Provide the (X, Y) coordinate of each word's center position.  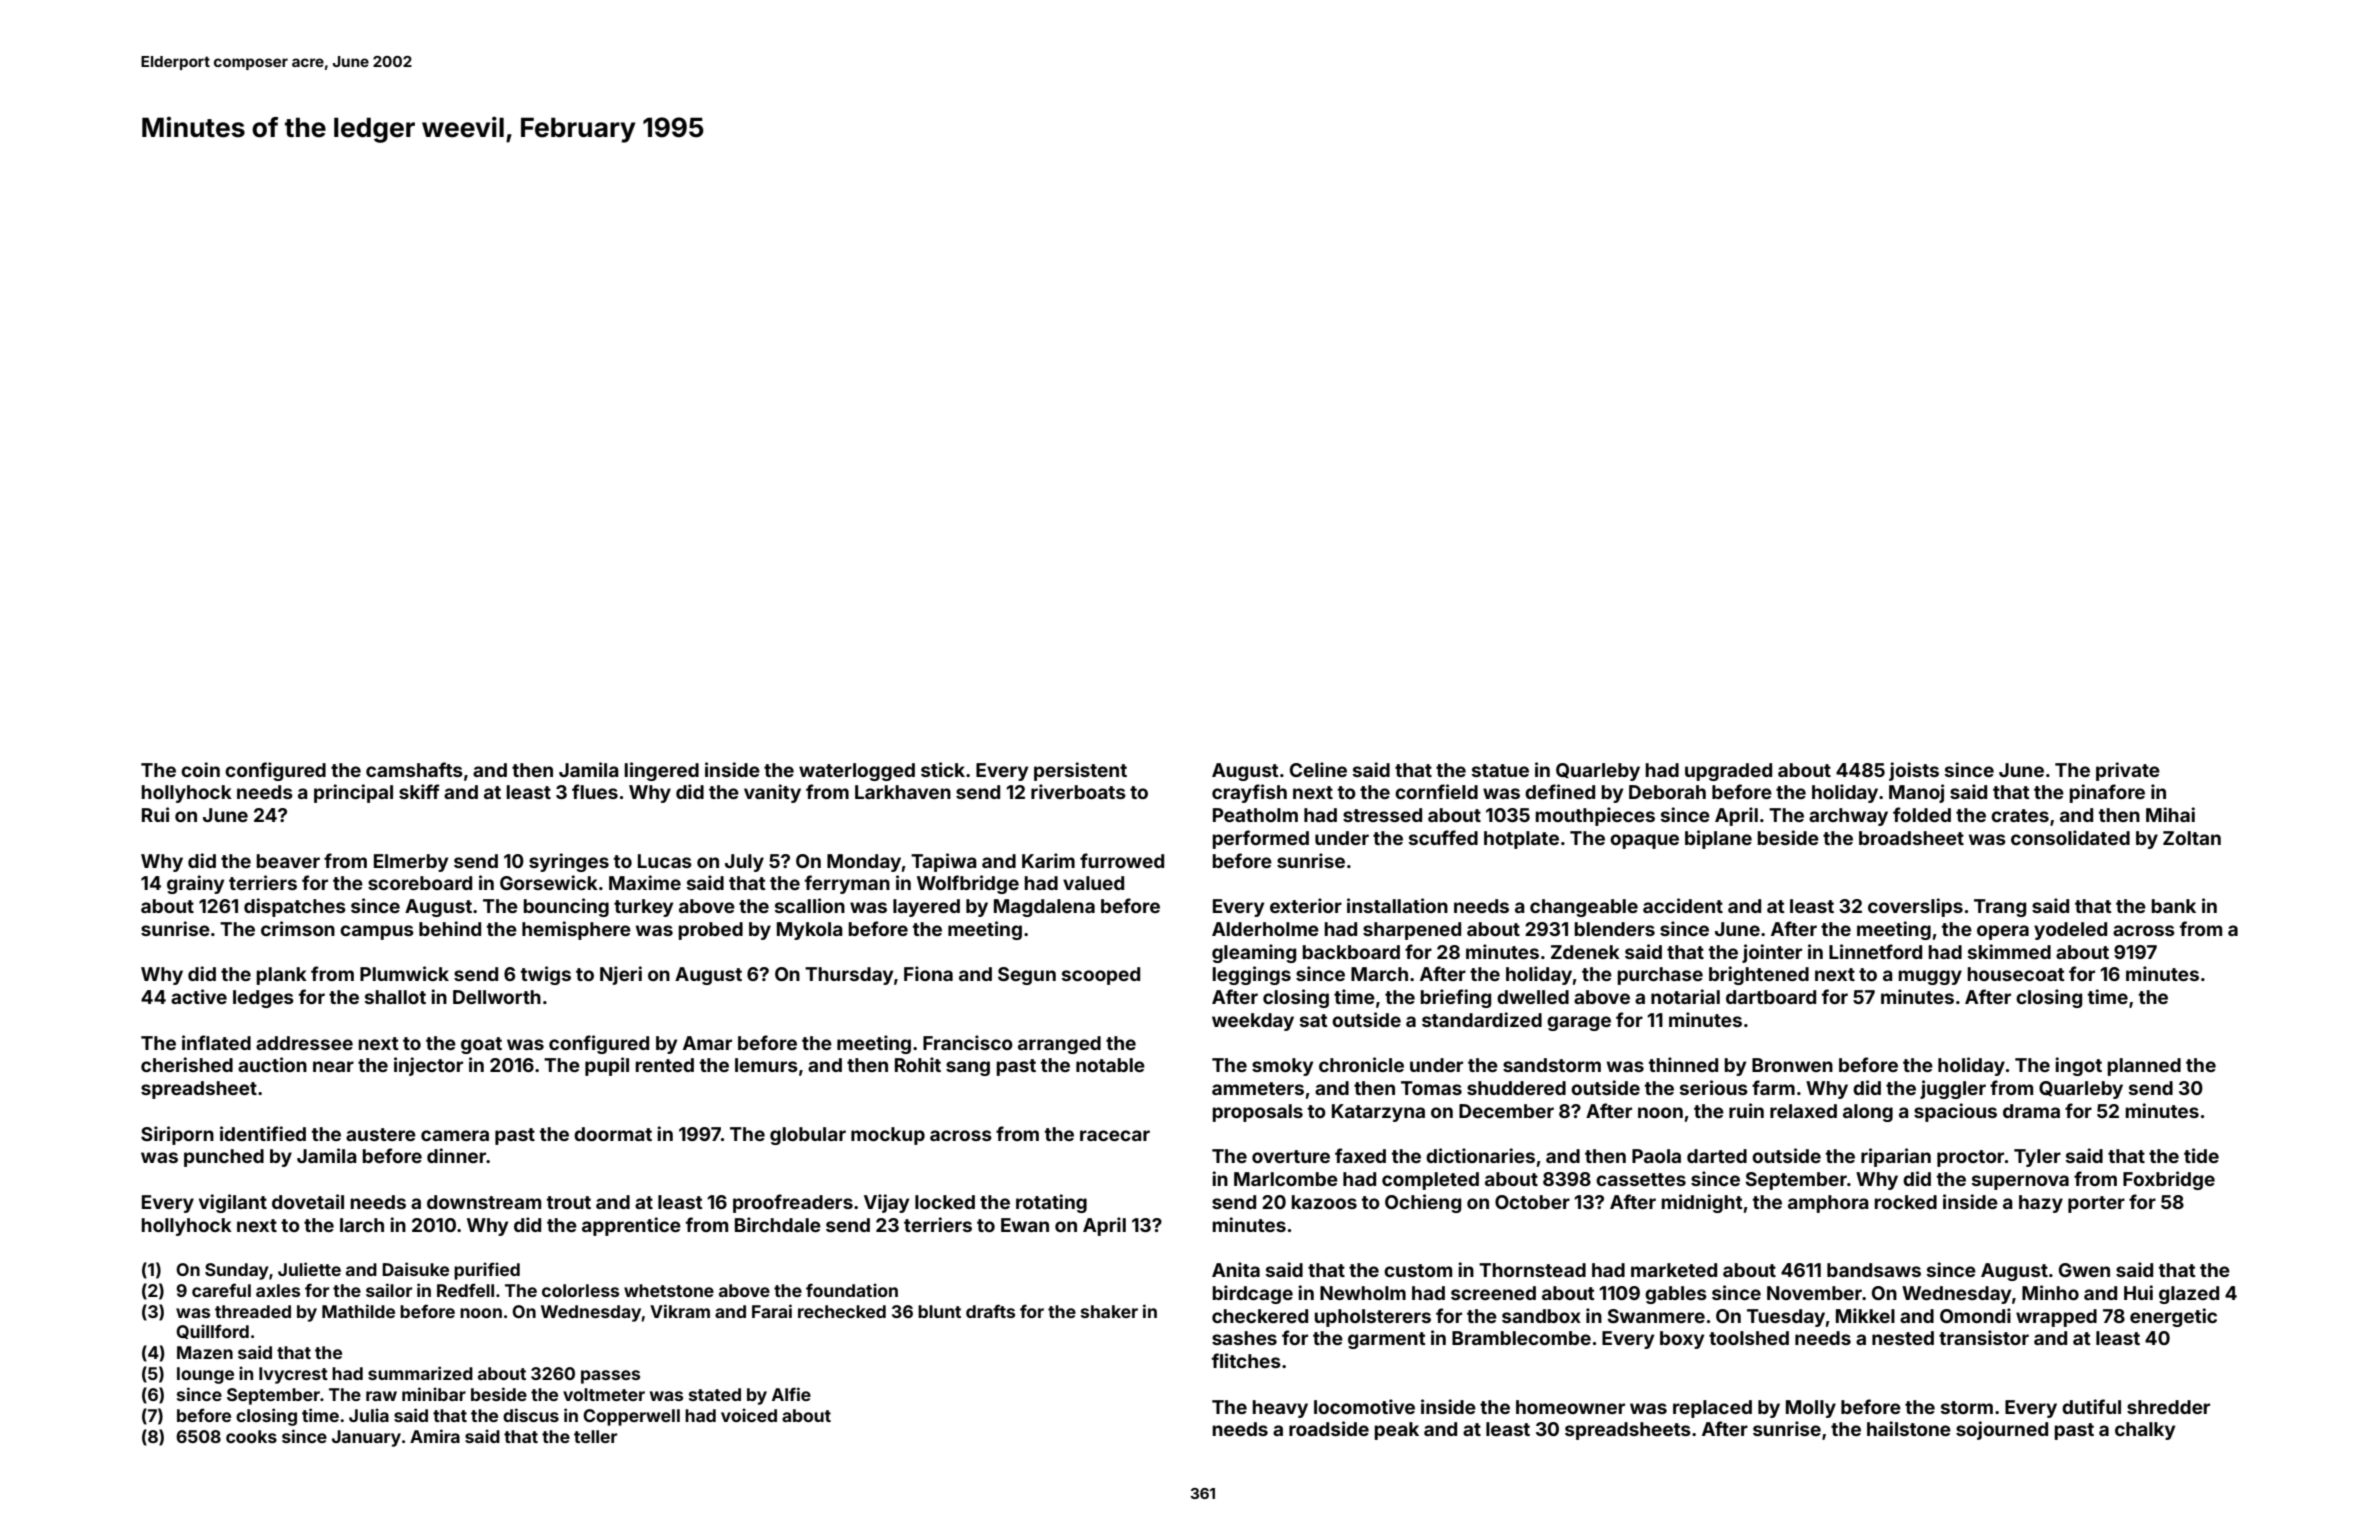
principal (353, 793)
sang (968, 1068)
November (1814, 1293)
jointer (1772, 953)
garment (1387, 1340)
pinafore (2107, 793)
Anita (1236, 1269)
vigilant (233, 1203)
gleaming (1254, 953)
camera (455, 1135)
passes (610, 1377)
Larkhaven (903, 792)
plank (282, 976)
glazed (2189, 1295)
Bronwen (1792, 1065)
